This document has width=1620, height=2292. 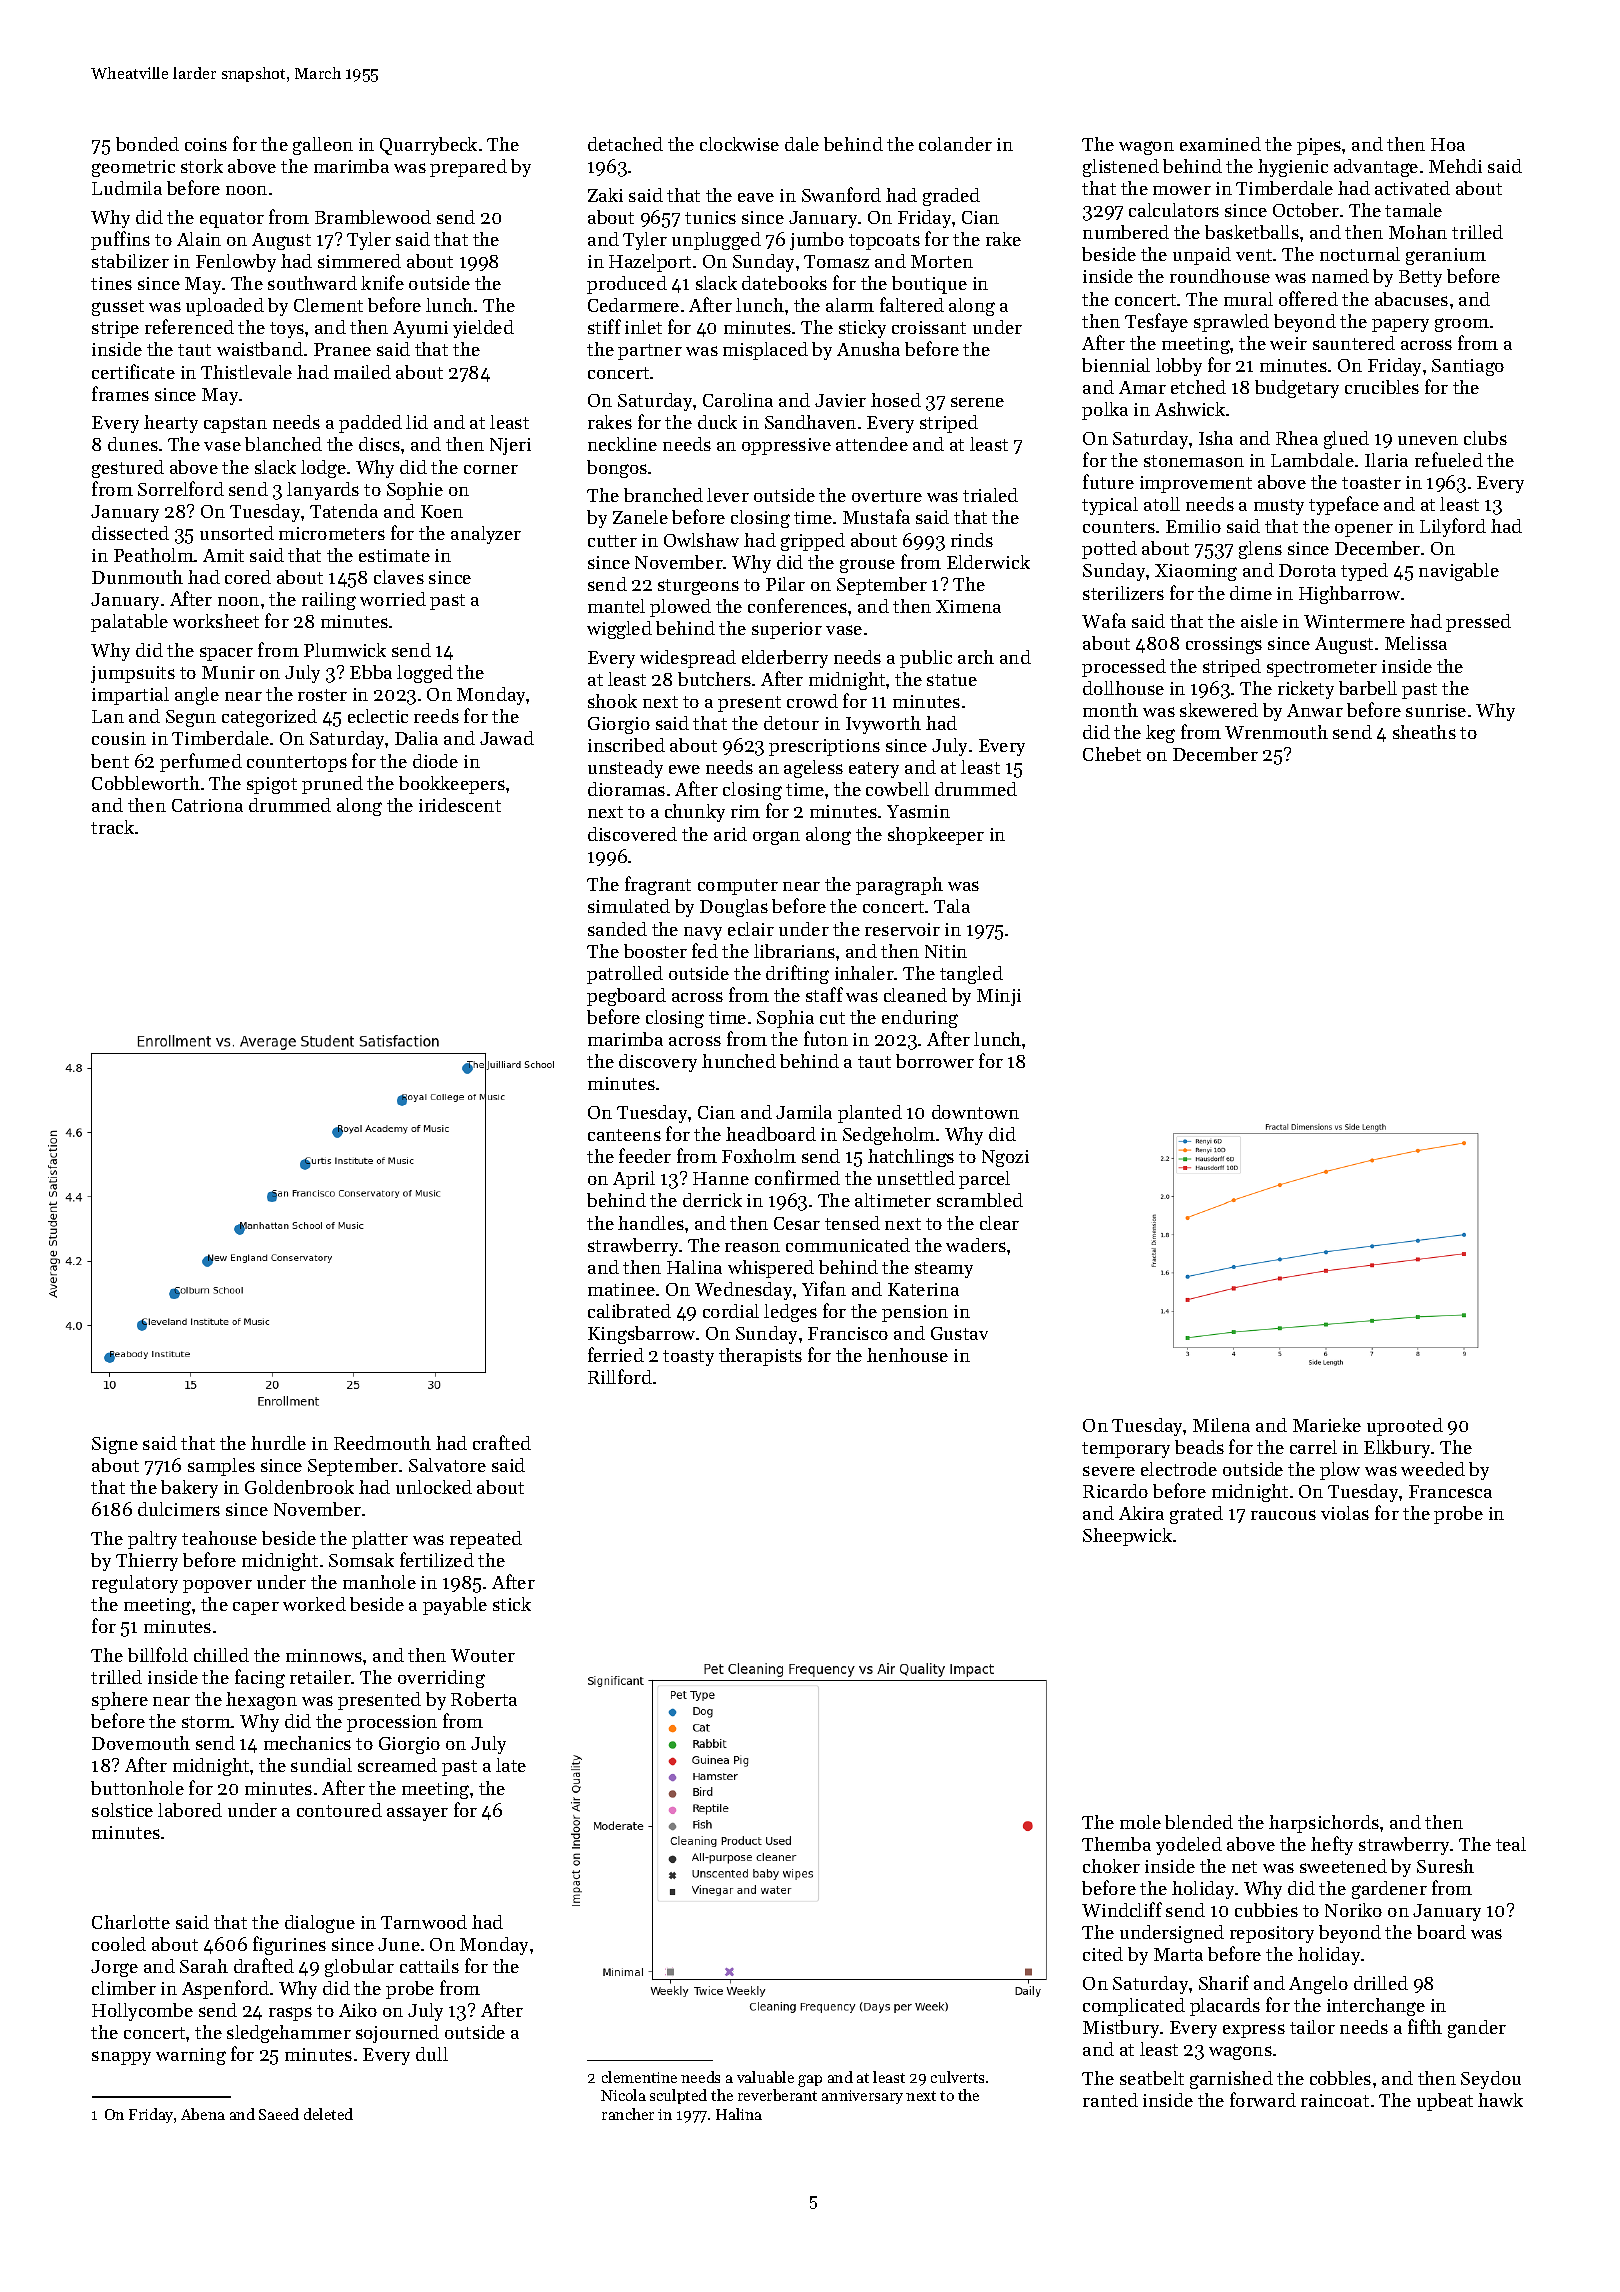 I want to click on patrolled, so click(x=625, y=975).
